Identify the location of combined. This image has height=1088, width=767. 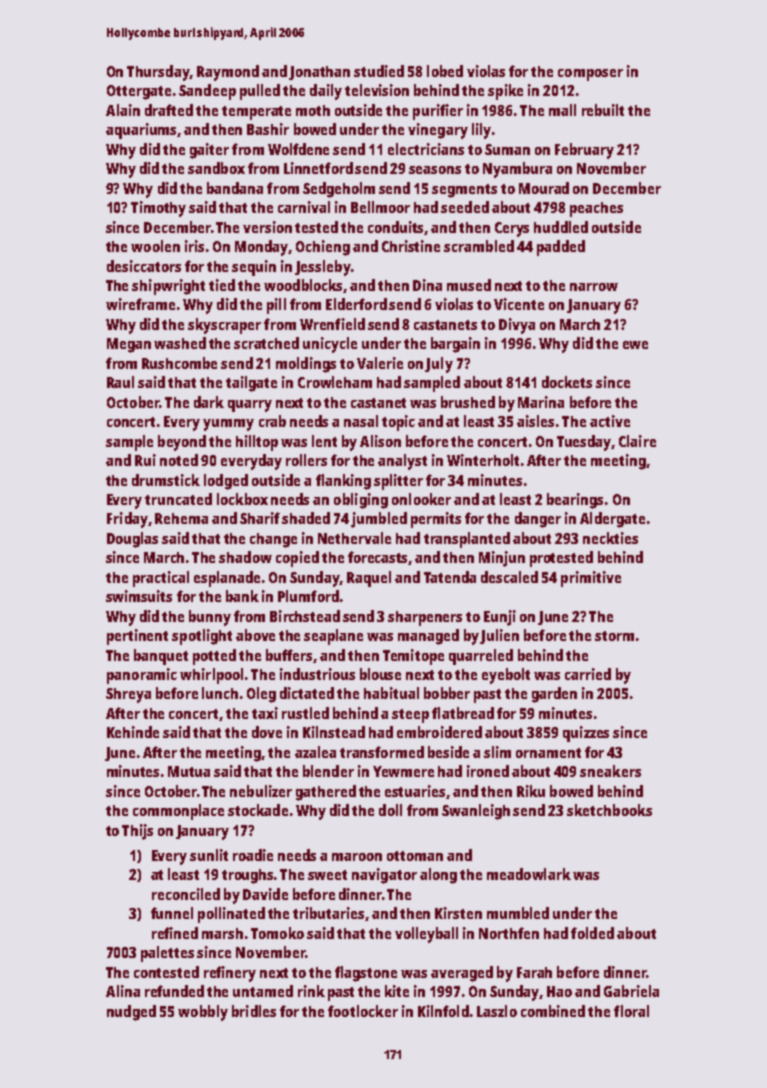
(553, 1011).
